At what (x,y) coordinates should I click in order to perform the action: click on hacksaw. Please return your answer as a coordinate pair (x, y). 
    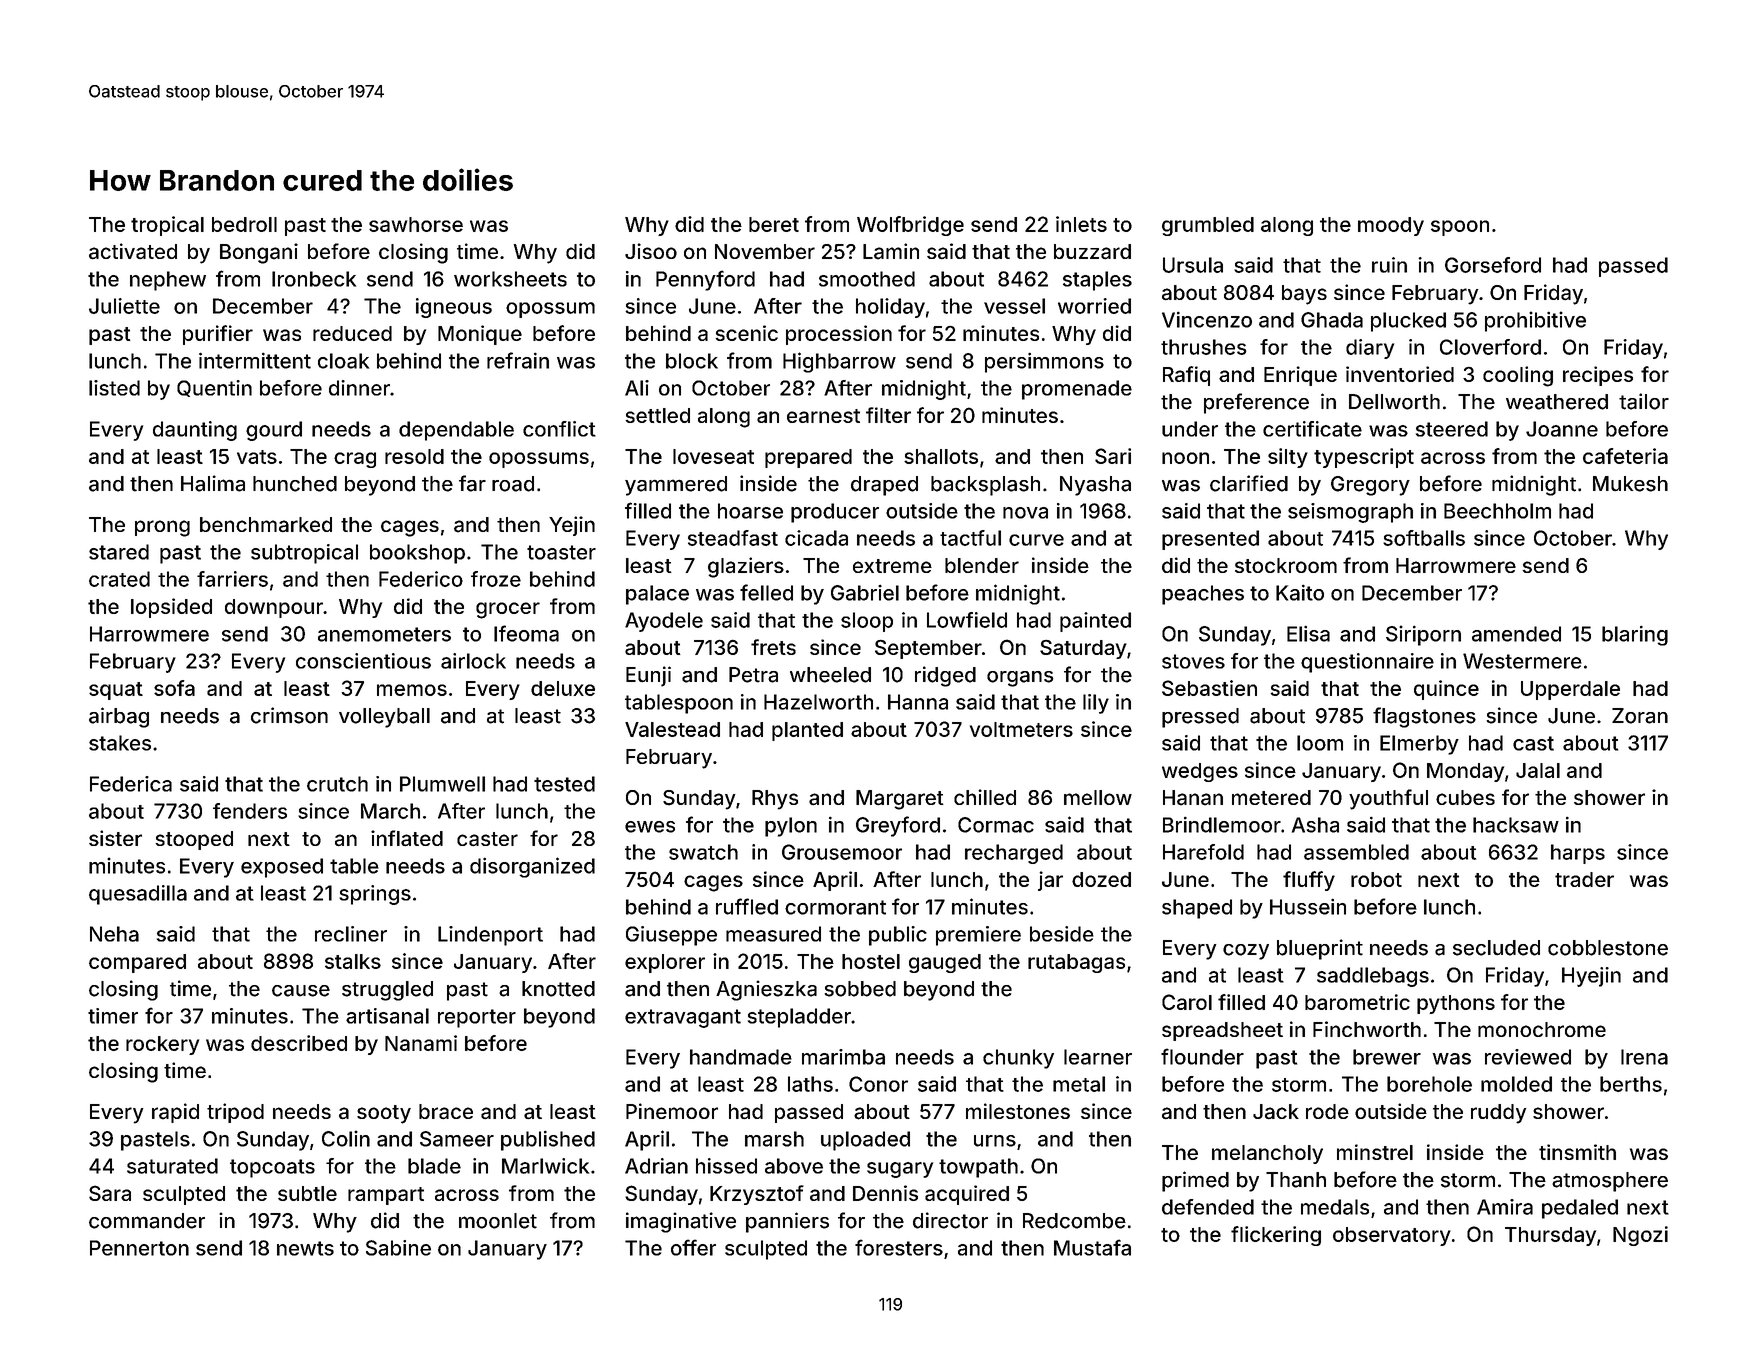
    Looking at the image, I should click on (1516, 825).
